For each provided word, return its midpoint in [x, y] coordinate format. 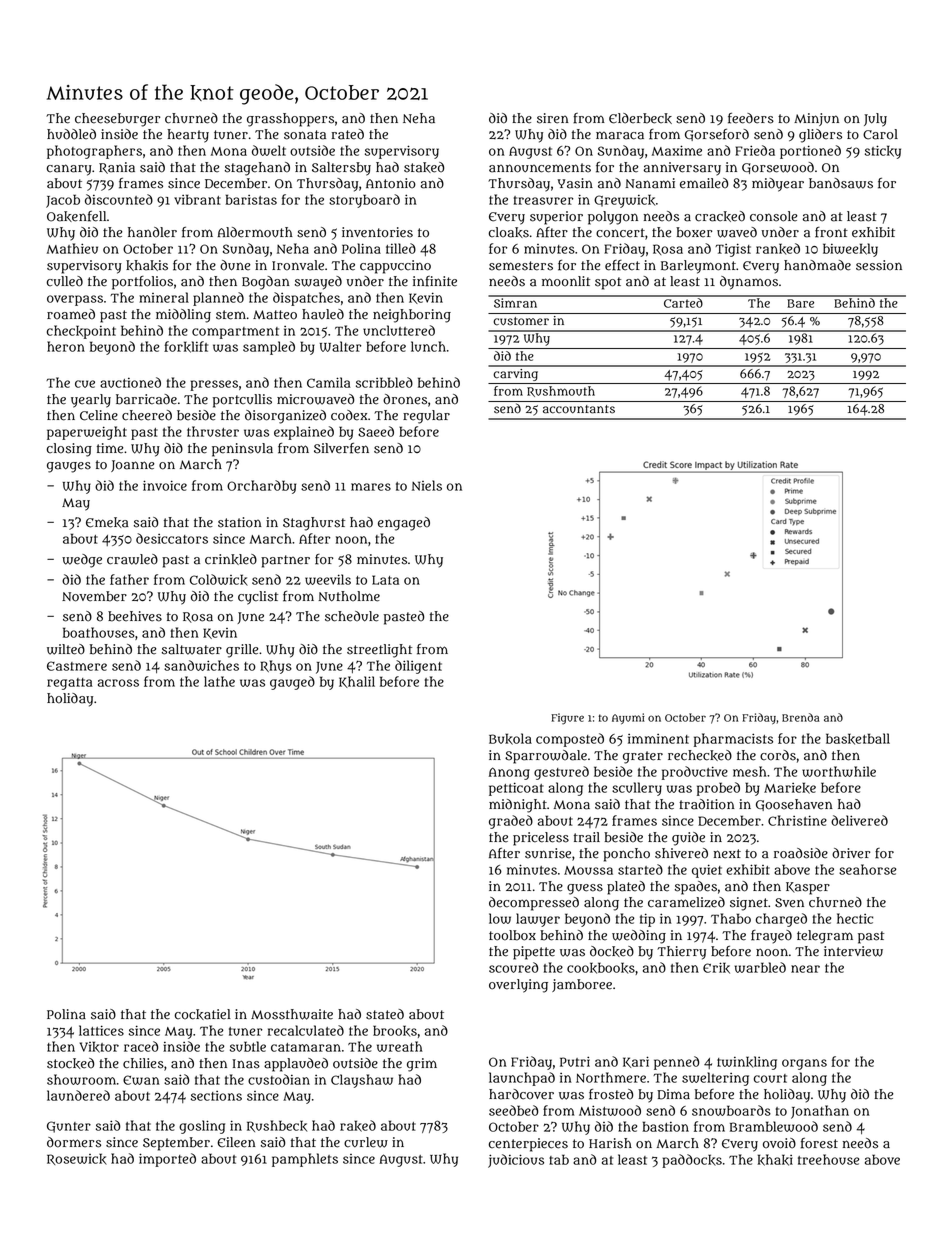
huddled [71, 134]
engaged [404, 524]
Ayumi [628, 718]
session [879, 265]
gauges [69, 467]
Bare [800, 303]
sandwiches [201, 665]
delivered [859, 820]
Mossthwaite [292, 1014]
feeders [751, 118]
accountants [579, 409]
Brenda [800, 717]
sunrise [548, 853]
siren [553, 118]
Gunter [69, 1127]
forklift [186, 347]
